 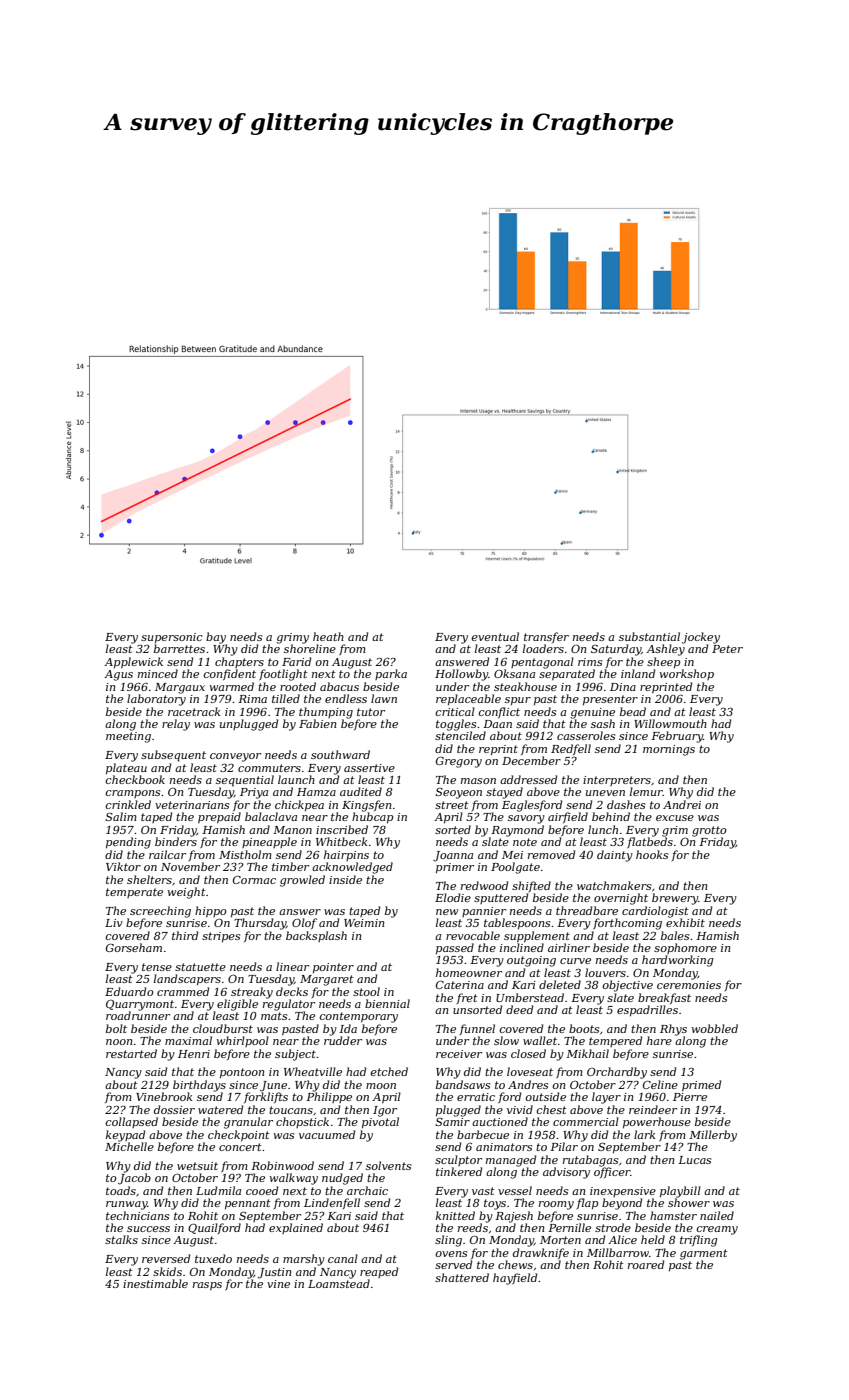 What do you see at coordinates (617, 781) in the document?
I see `interpreters` at bounding box center [617, 781].
